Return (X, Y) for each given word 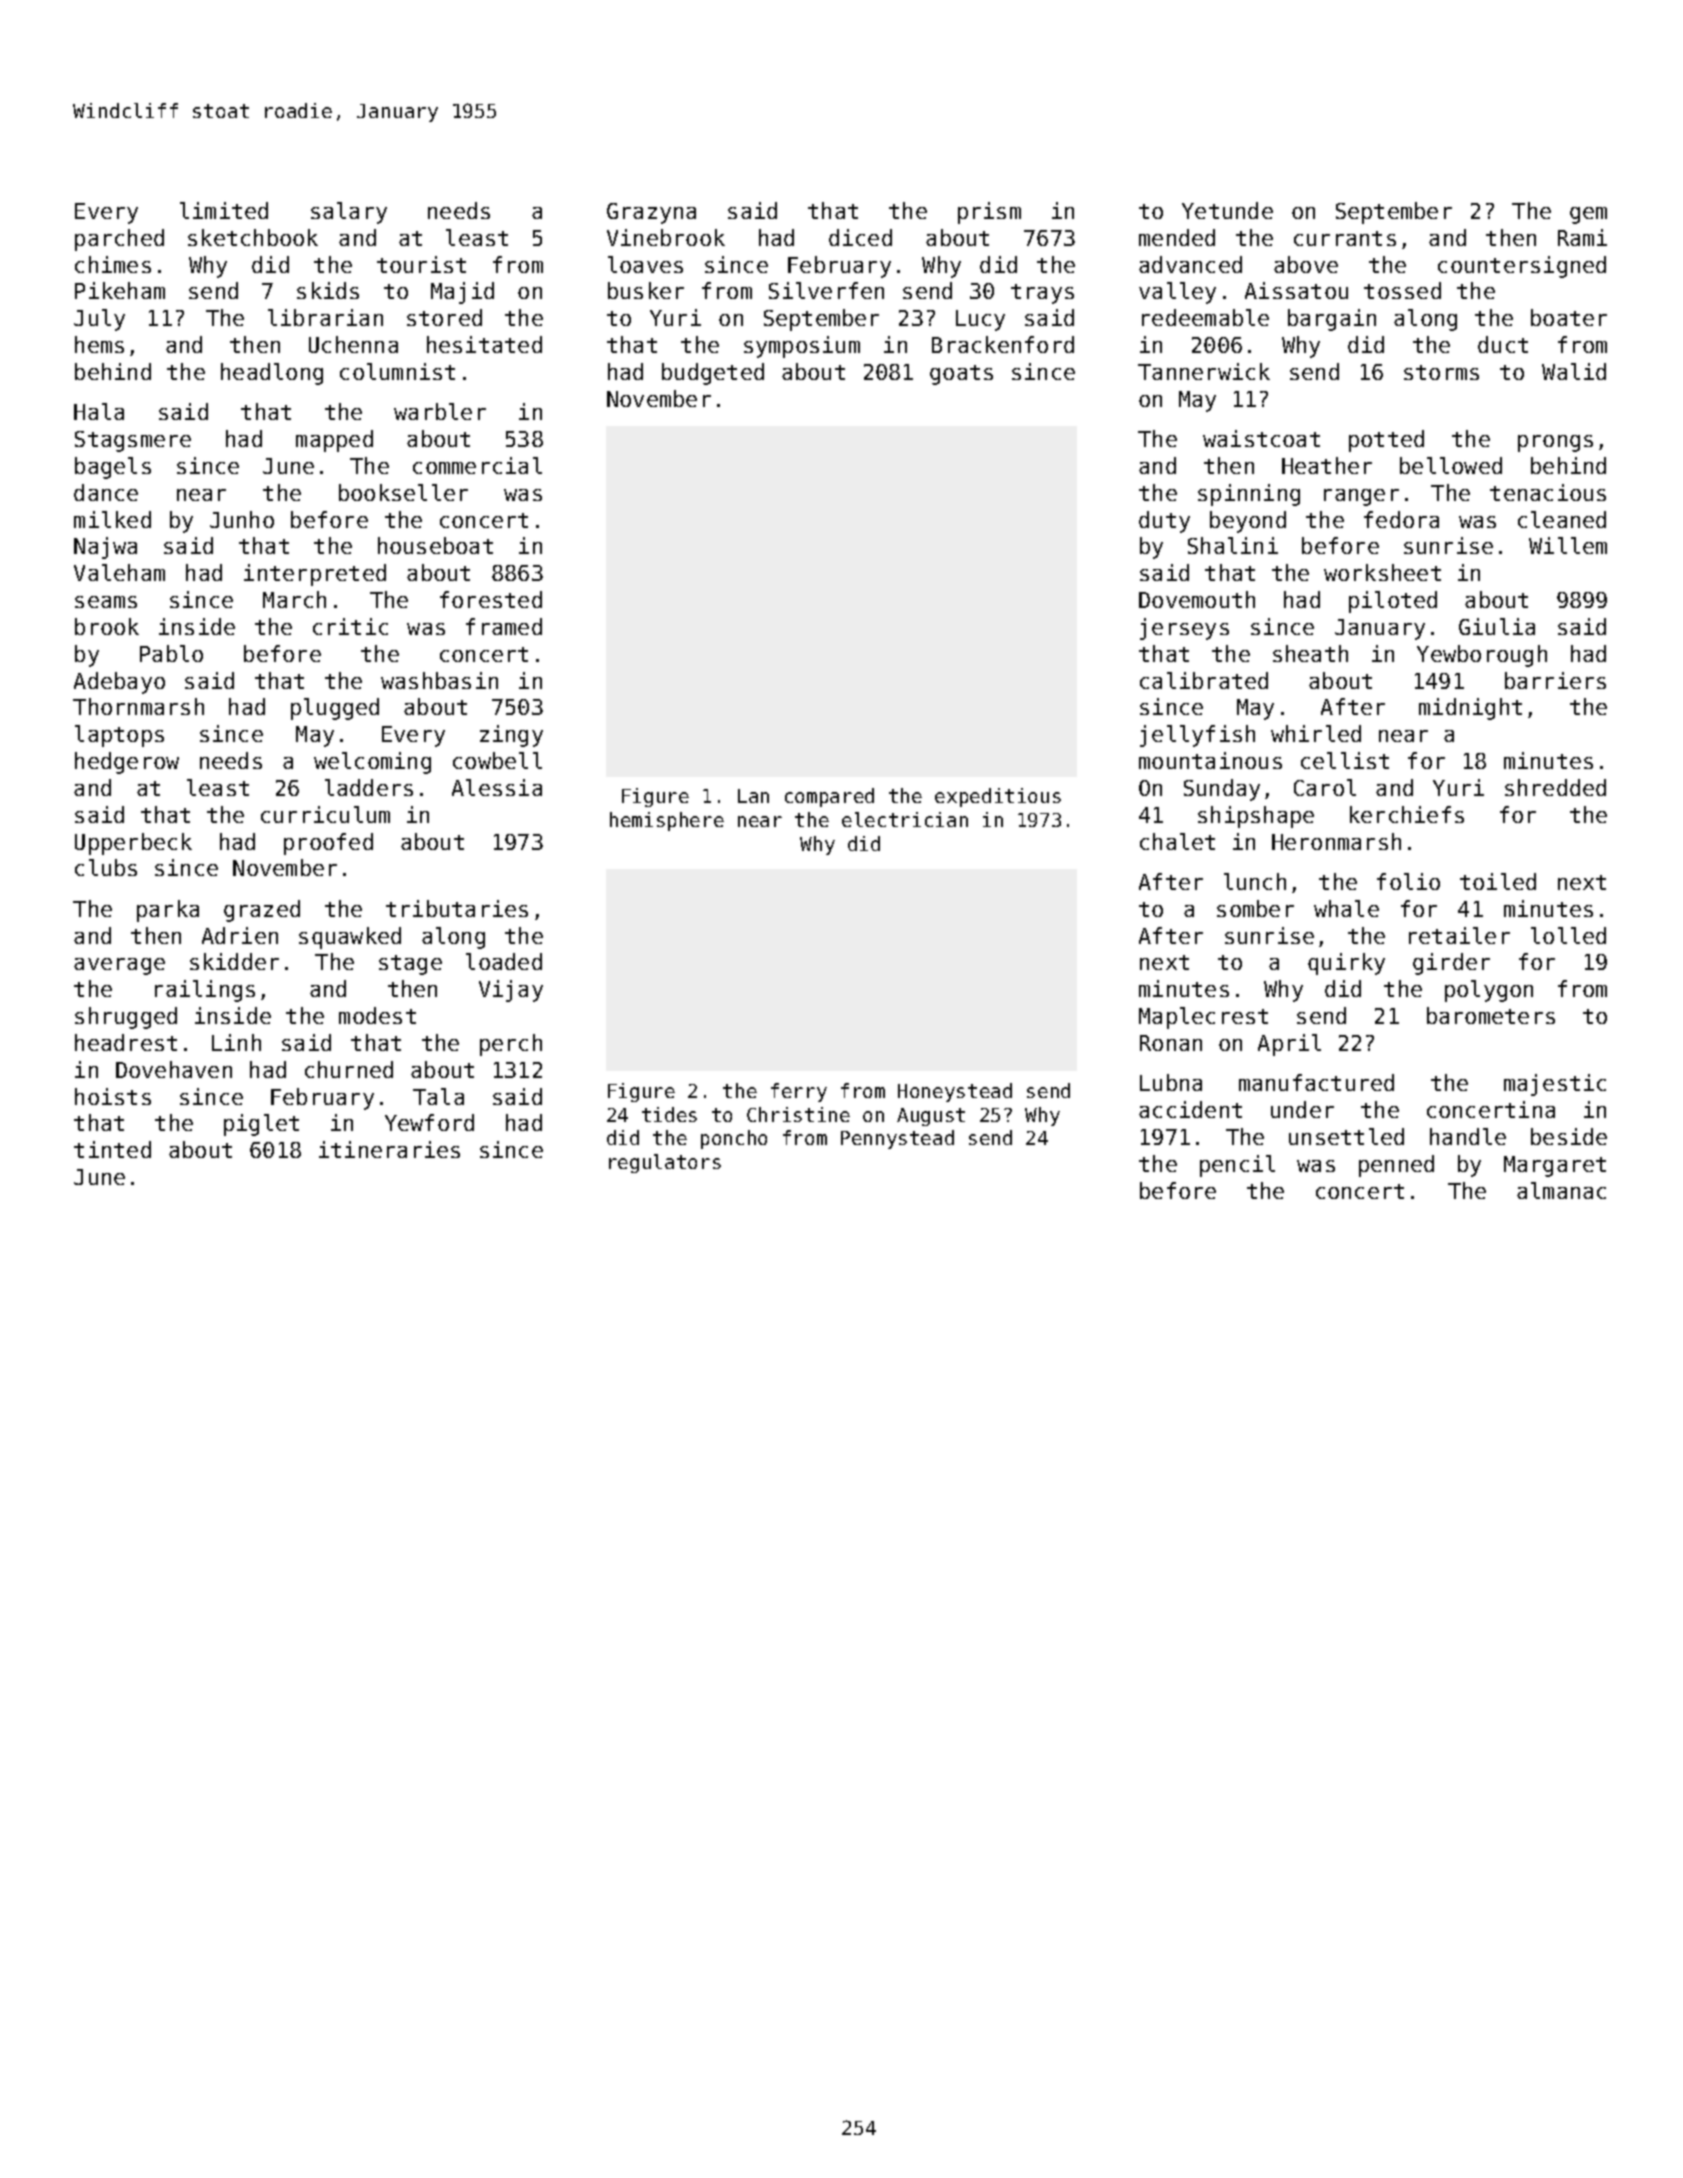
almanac (1561, 1190)
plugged (335, 709)
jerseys (1184, 629)
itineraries (389, 1149)
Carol (1325, 787)
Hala (99, 411)
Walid (1574, 371)
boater (1569, 317)
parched (119, 240)
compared (829, 797)
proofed (328, 844)
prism (989, 213)
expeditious (998, 797)
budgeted (713, 374)
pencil (1237, 1166)
